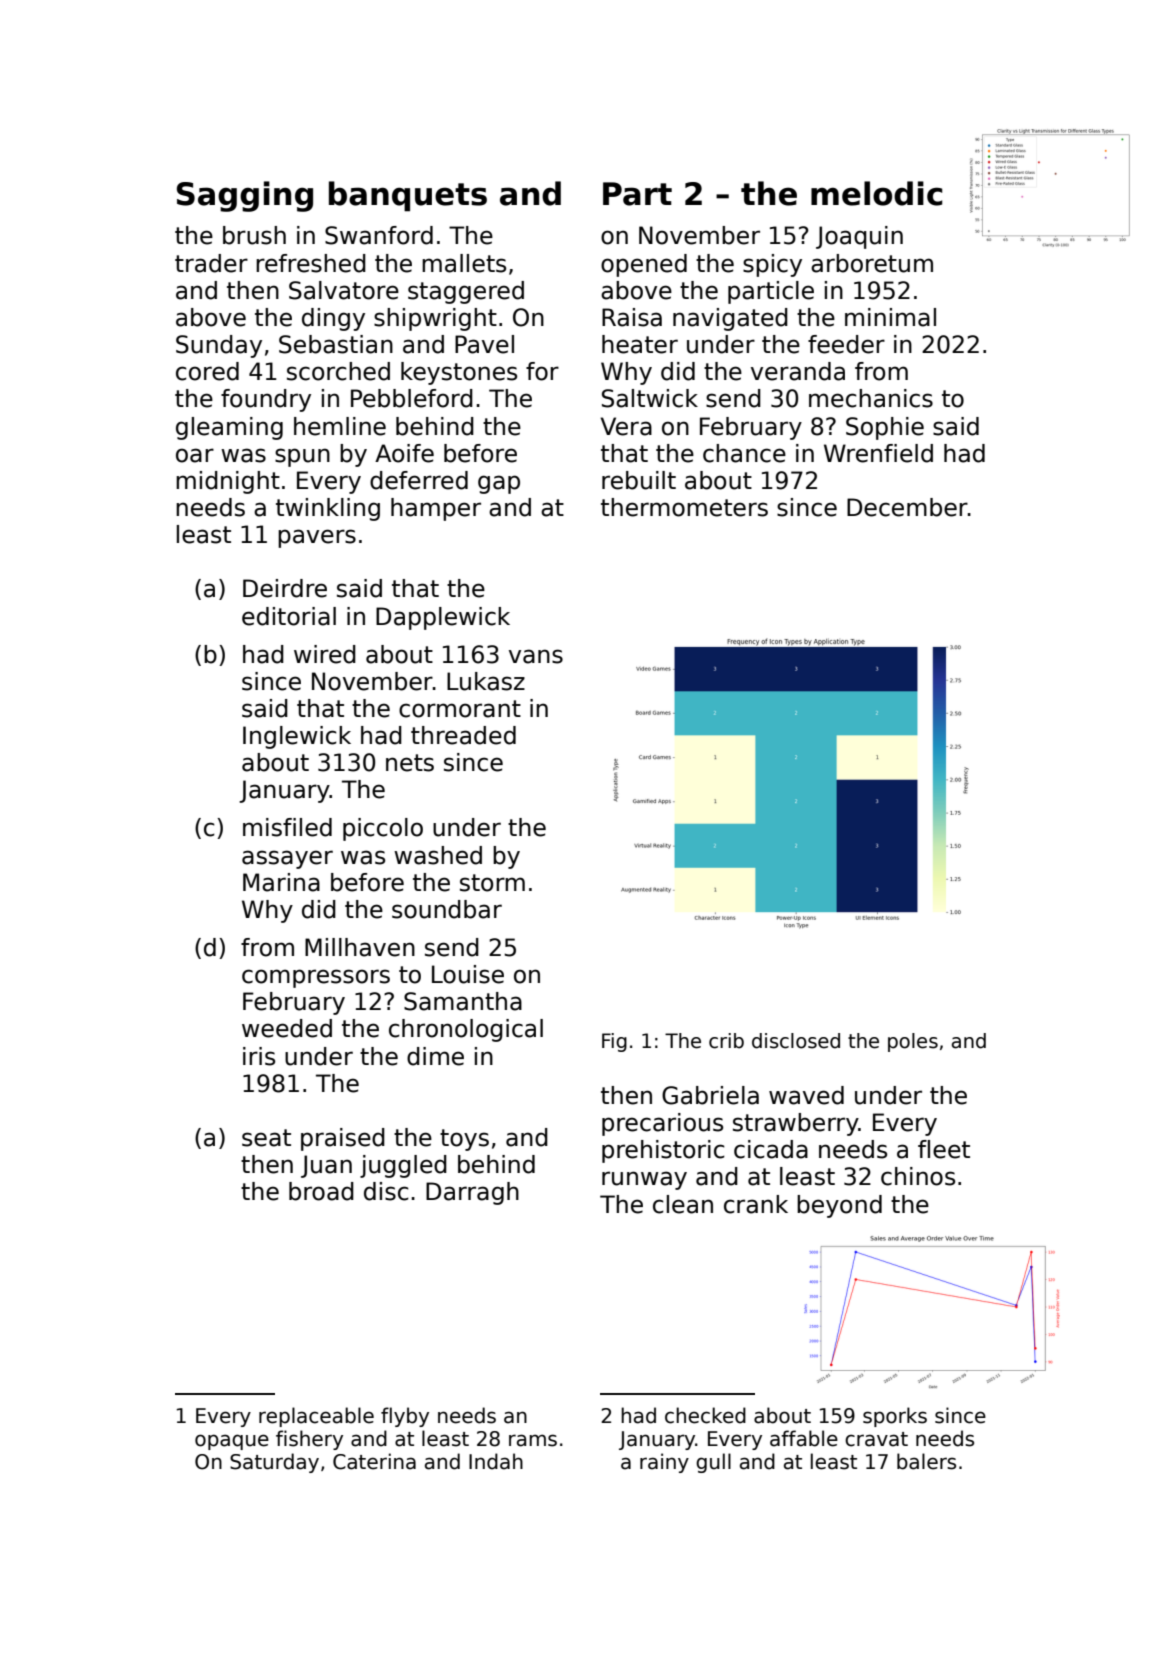  What do you see at coordinates (207, 371) in the screenshot?
I see `cored` at bounding box center [207, 371].
